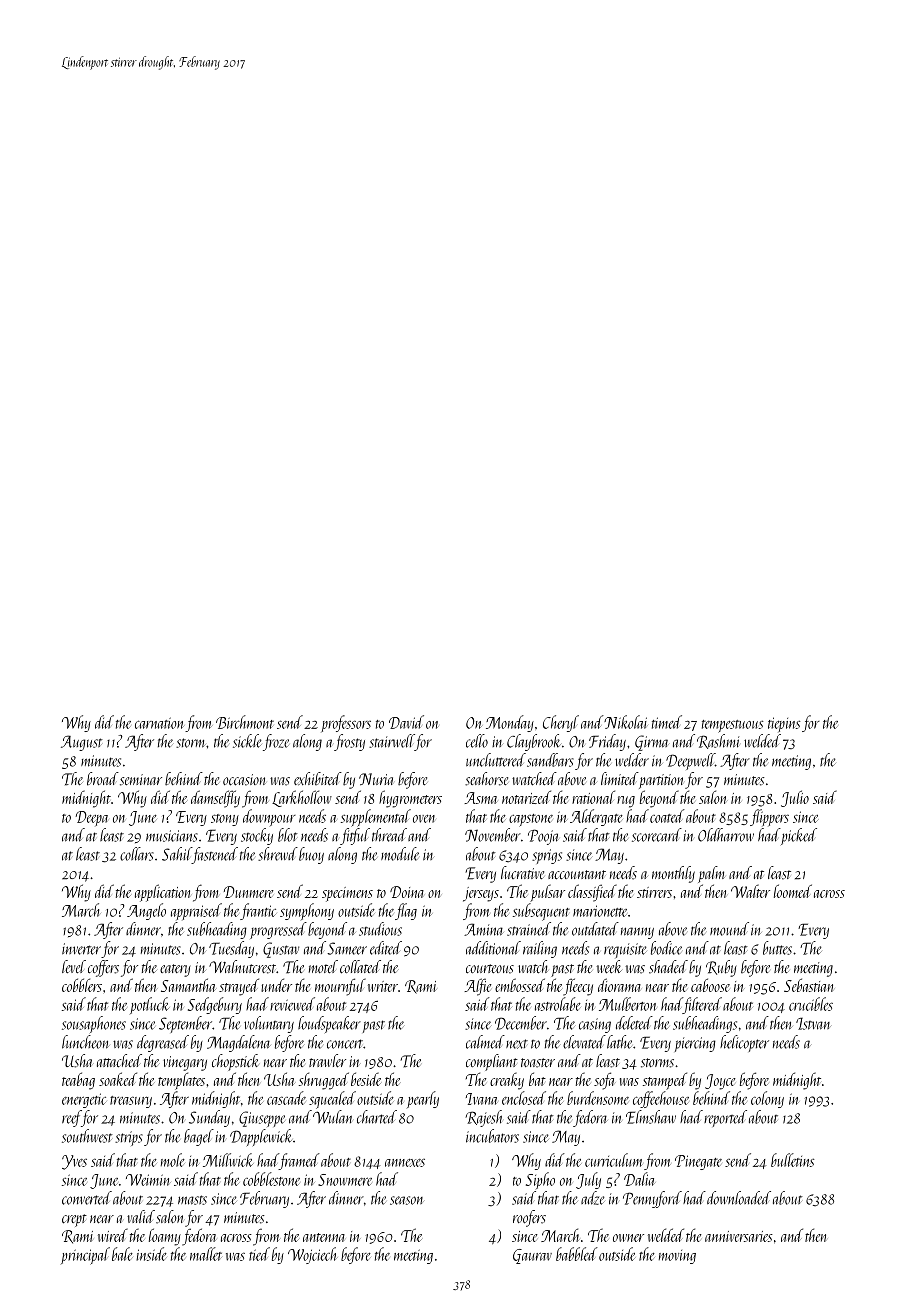 This document has height=1316, width=908. I want to click on downpour, so click(269, 817).
